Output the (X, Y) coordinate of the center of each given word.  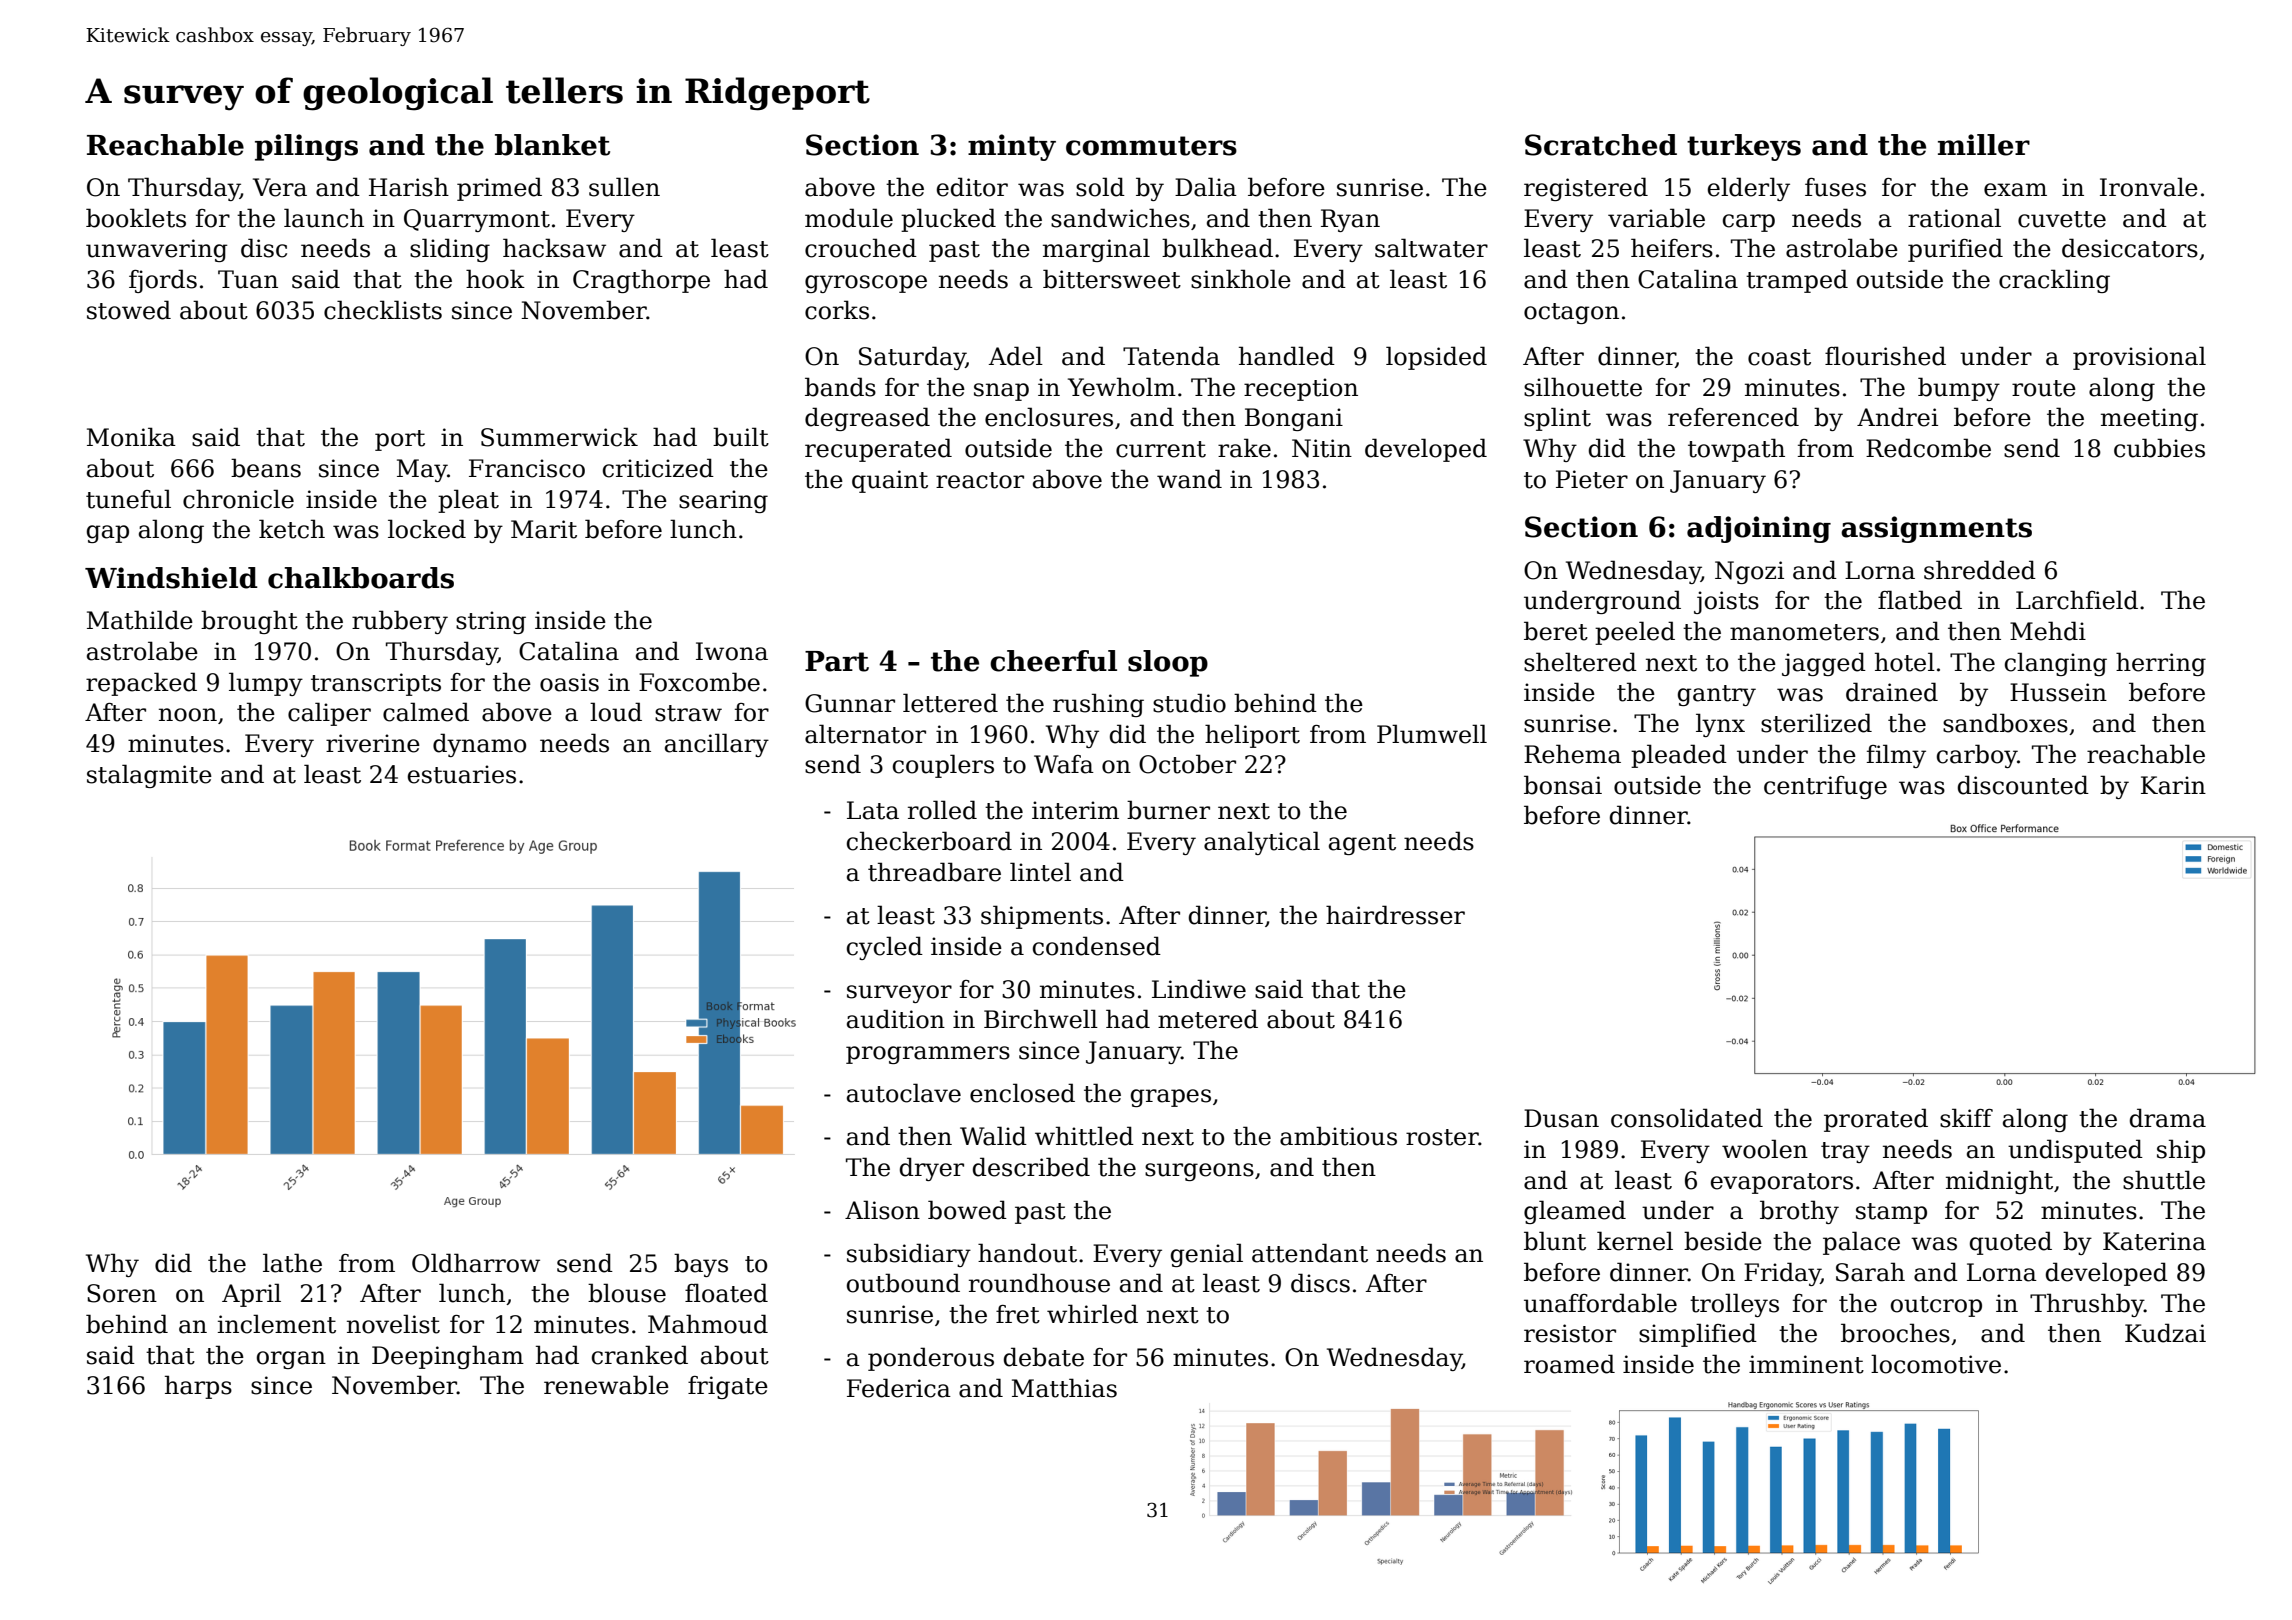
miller (1984, 145)
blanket (552, 145)
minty (1012, 147)
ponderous (931, 1359)
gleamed (1575, 1212)
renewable (606, 1385)
